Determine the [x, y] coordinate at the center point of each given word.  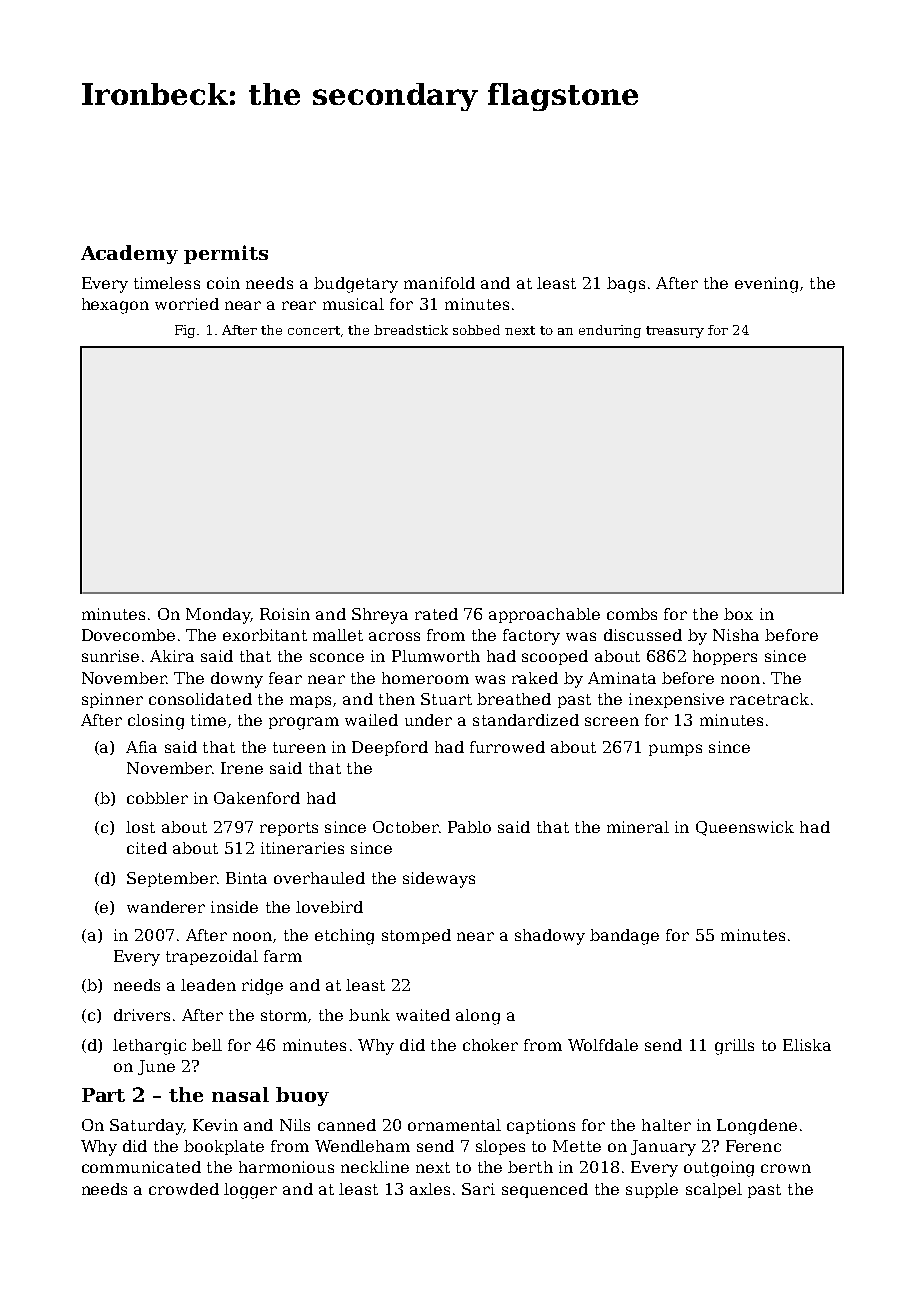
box [738, 614]
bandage [624, 937]
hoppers [725, 657]
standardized [526, 720]
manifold [439, 283]
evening [766, 285]
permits [226, 254]
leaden [208, 985]
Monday [218, 616]
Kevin [215, 1125]
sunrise [110, 656]
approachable [544, 615]
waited [423, 1015]
